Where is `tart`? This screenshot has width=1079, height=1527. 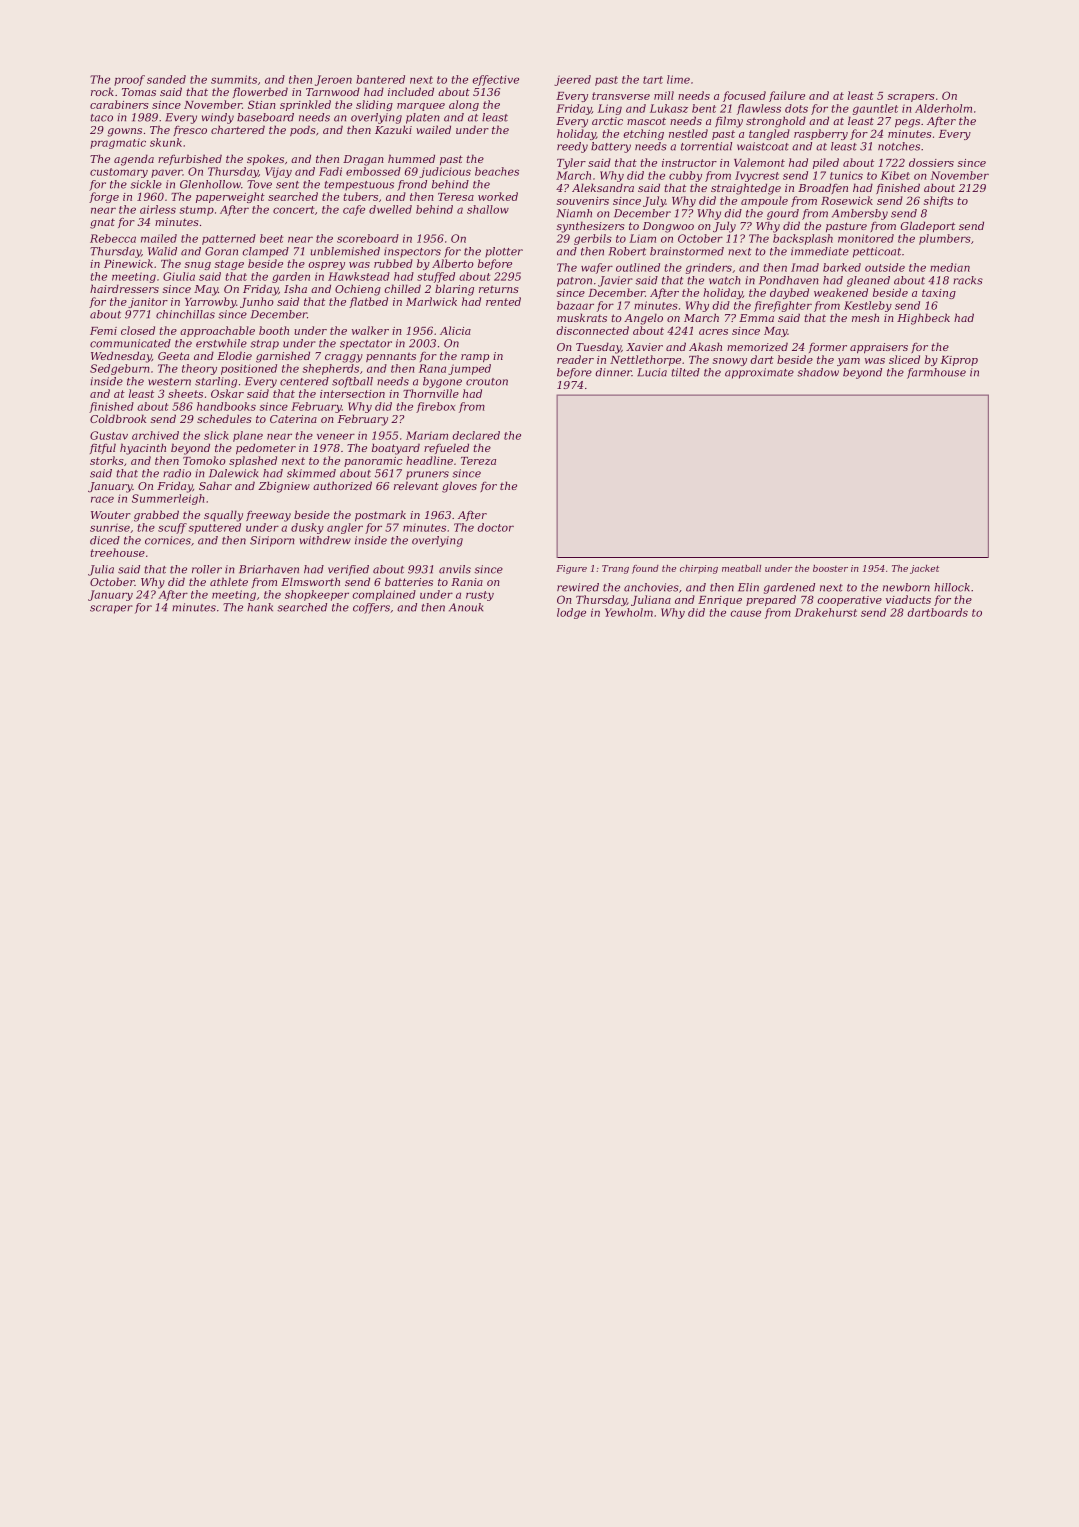
tart is located at coordinates (653, 80).
